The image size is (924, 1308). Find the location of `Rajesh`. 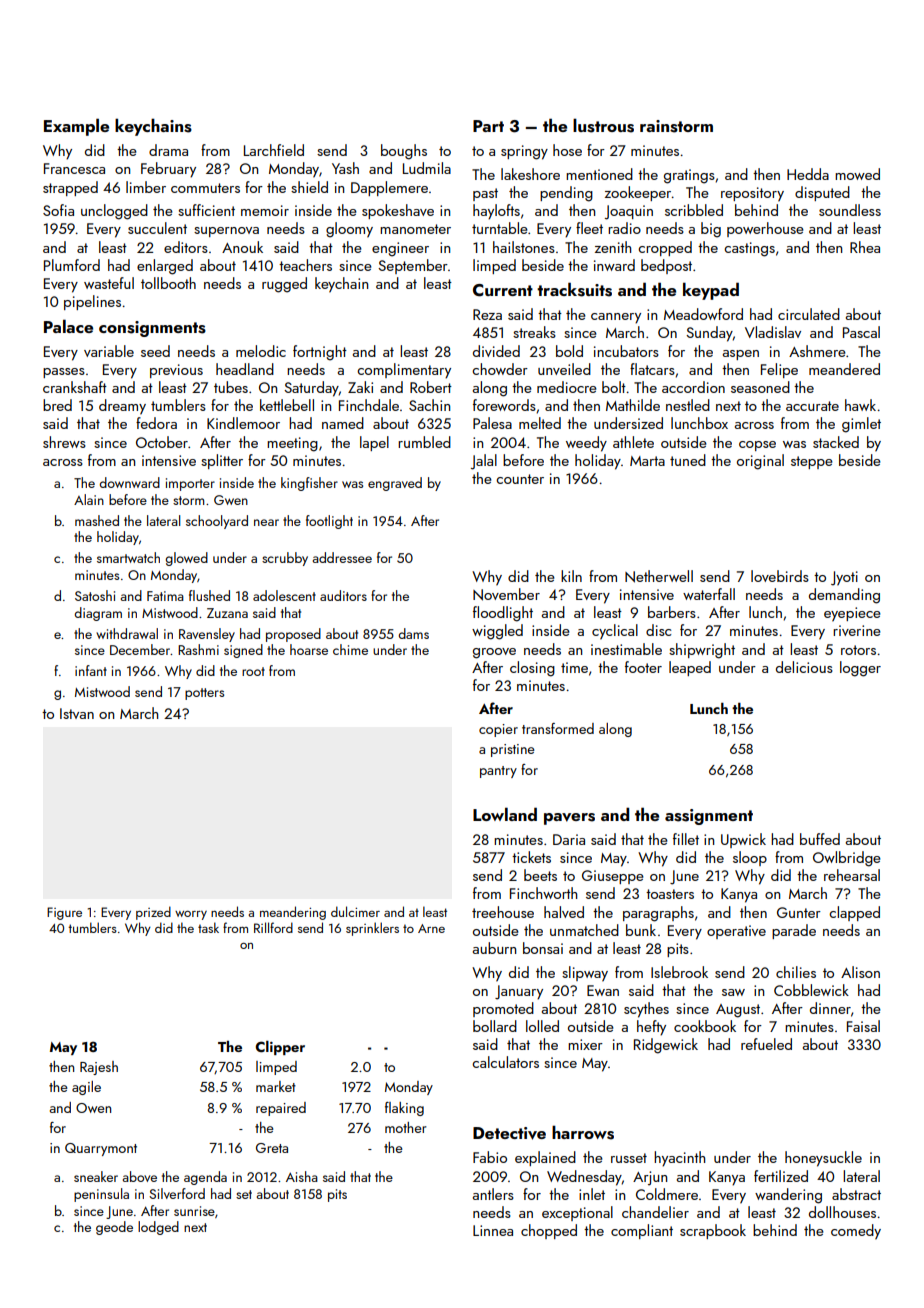

Rajesh is located at coordinates (99, 1068).
